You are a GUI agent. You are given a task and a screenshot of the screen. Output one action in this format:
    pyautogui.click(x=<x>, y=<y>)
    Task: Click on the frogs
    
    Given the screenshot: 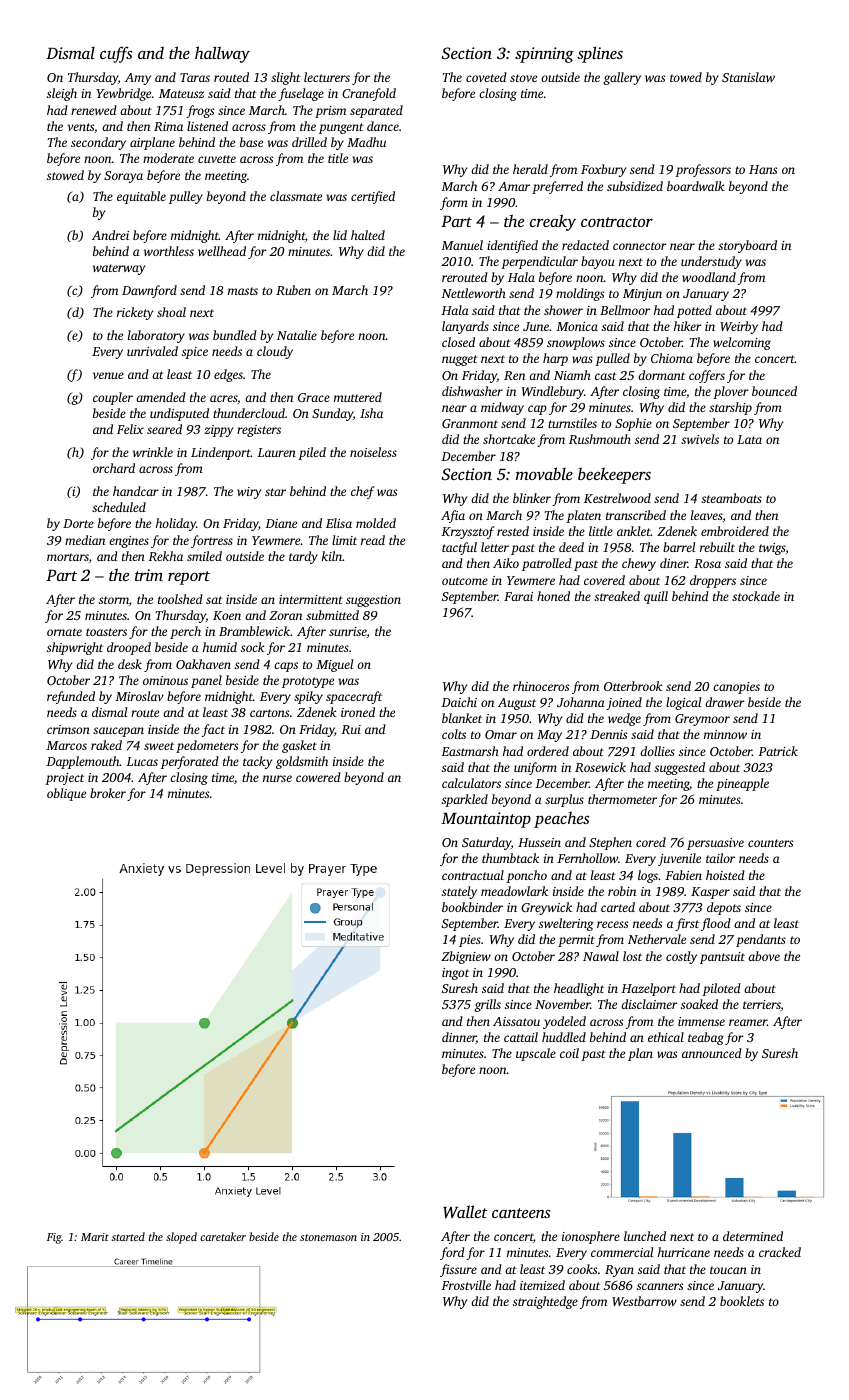 What is the action you would take?
    pyautogui.click(x=200, y=111)
